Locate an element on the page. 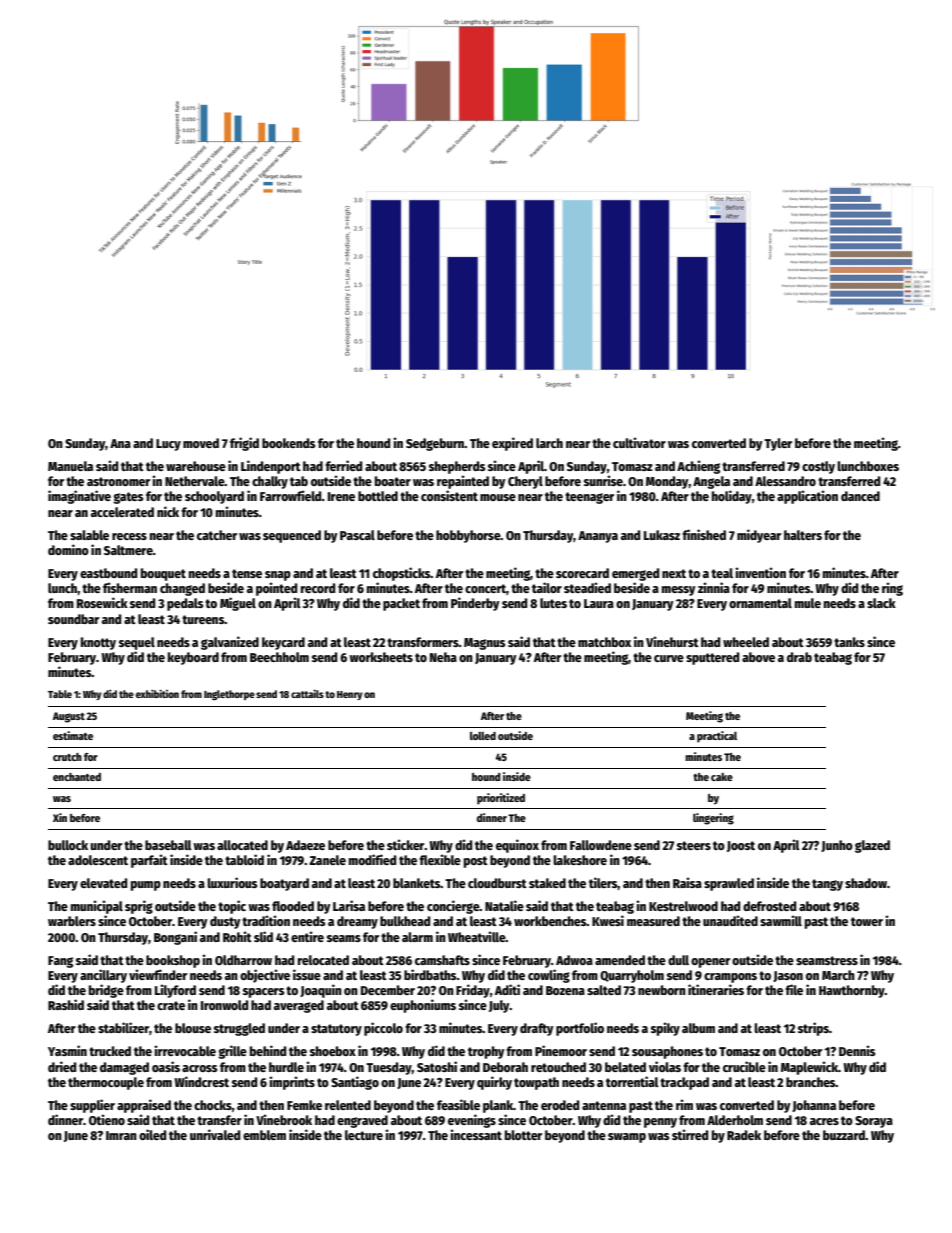 Image resolution: width=952 pixels, height=1233 pixels. baseball is located at coordinates (168, 845).
